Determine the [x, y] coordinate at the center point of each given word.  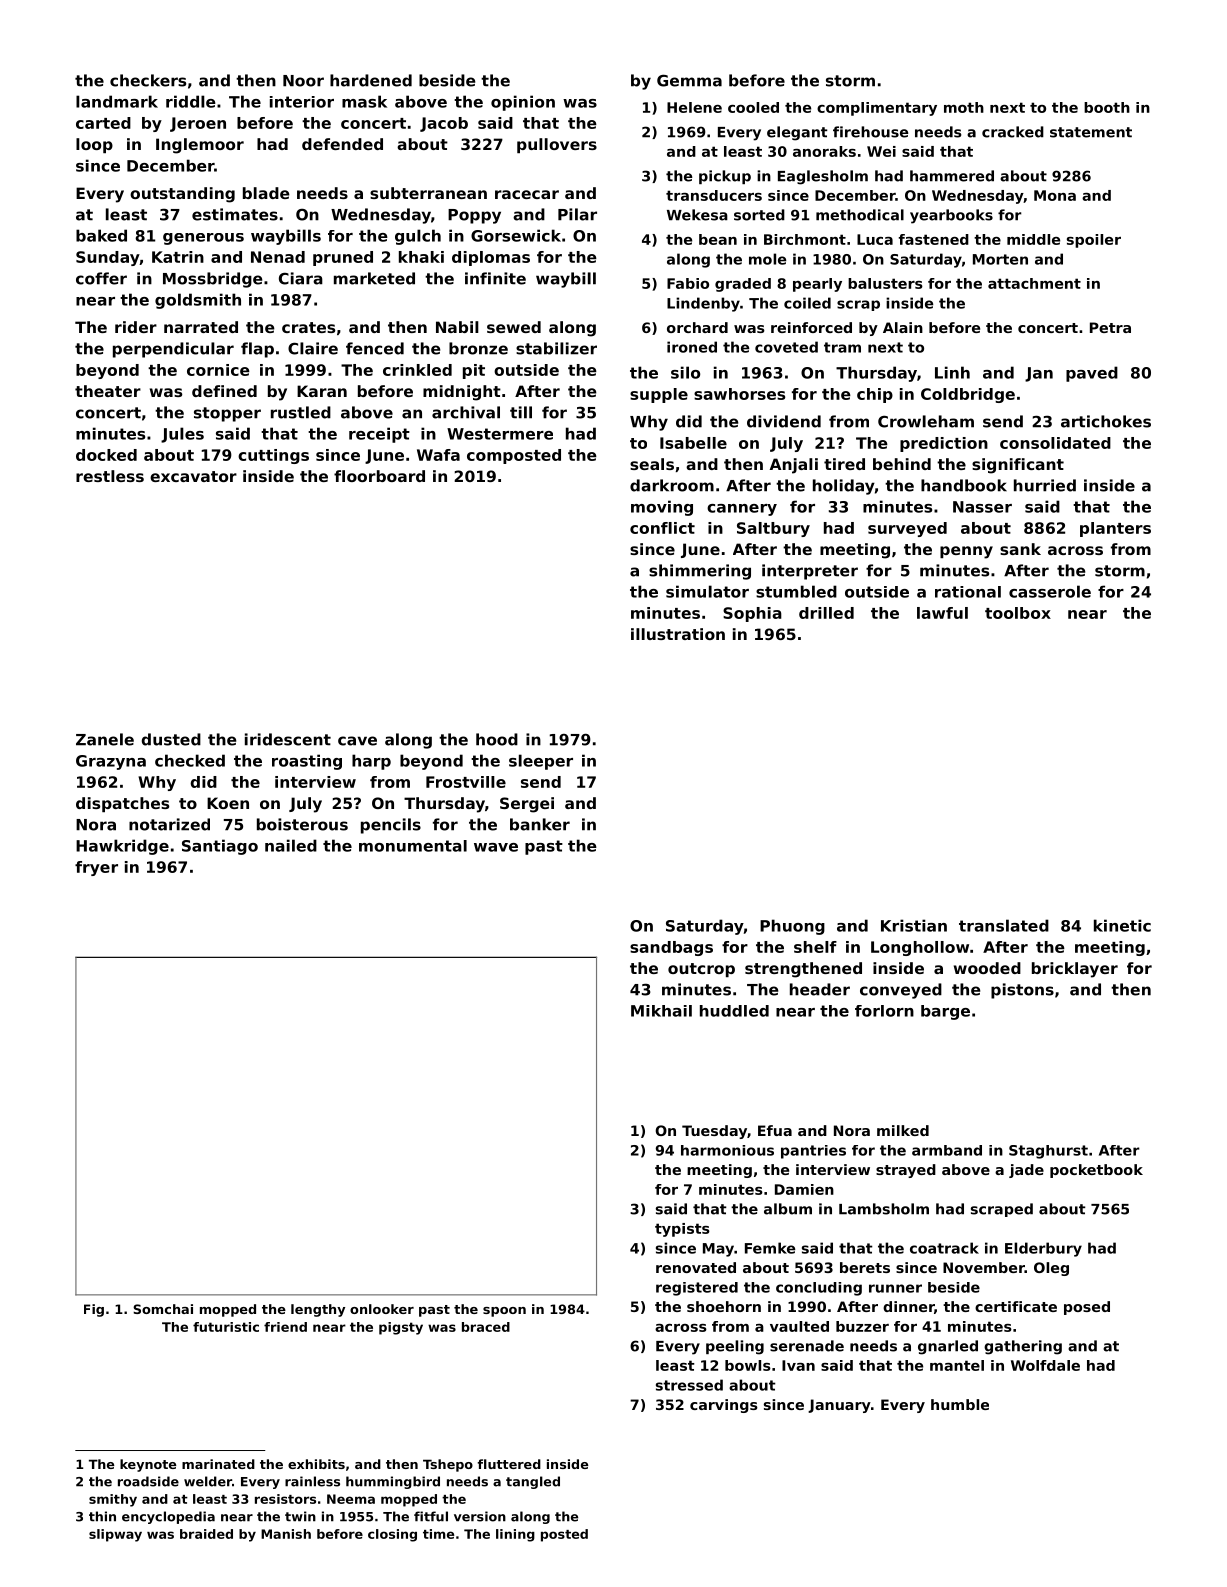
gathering [1023, 1347]
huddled [734, 1011]
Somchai [163, 1309]
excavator [193, 476]
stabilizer [556, 348]
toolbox [1018, 613]
